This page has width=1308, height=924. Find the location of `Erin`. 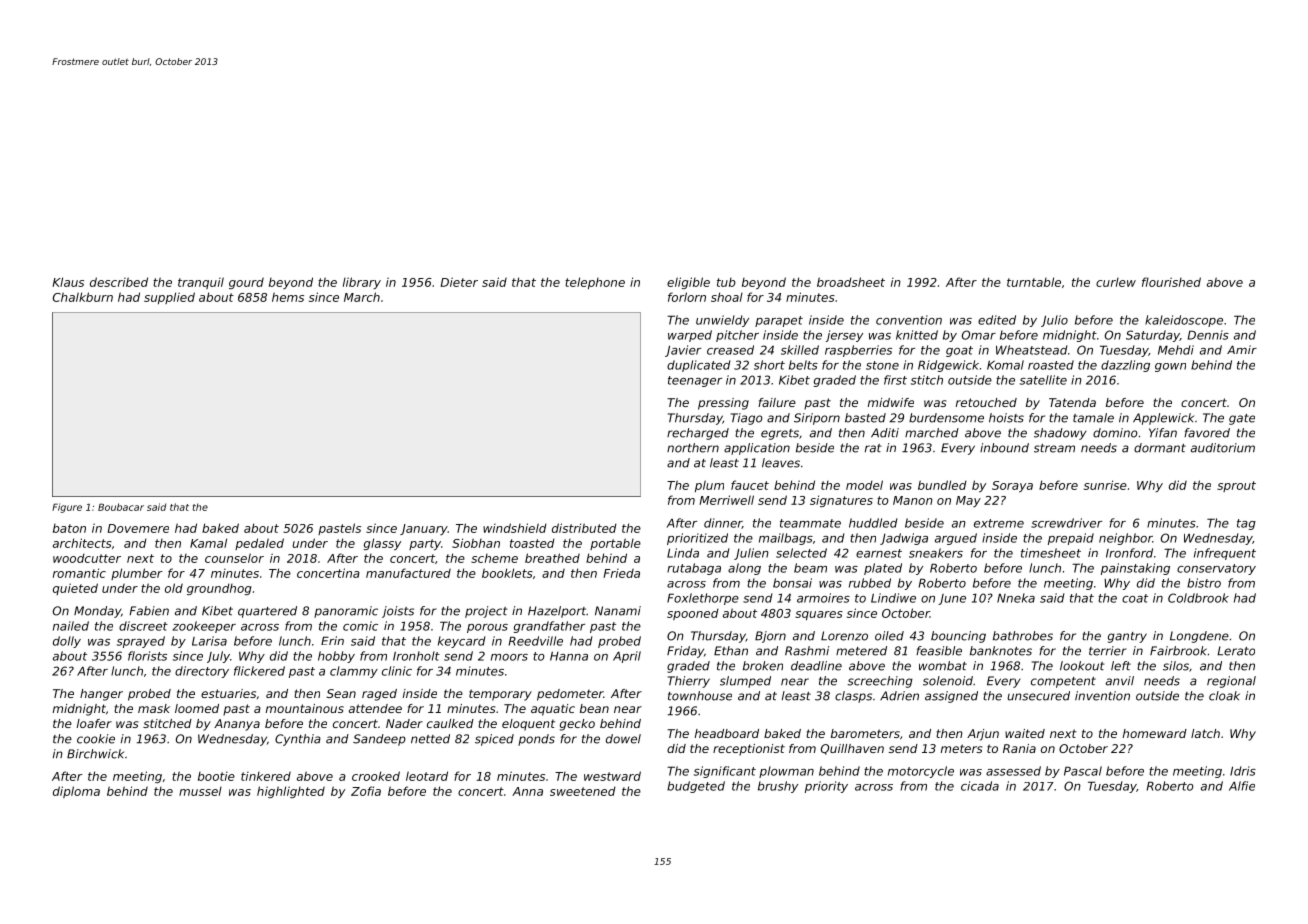

Erin is located at coordinates (332, 640).
